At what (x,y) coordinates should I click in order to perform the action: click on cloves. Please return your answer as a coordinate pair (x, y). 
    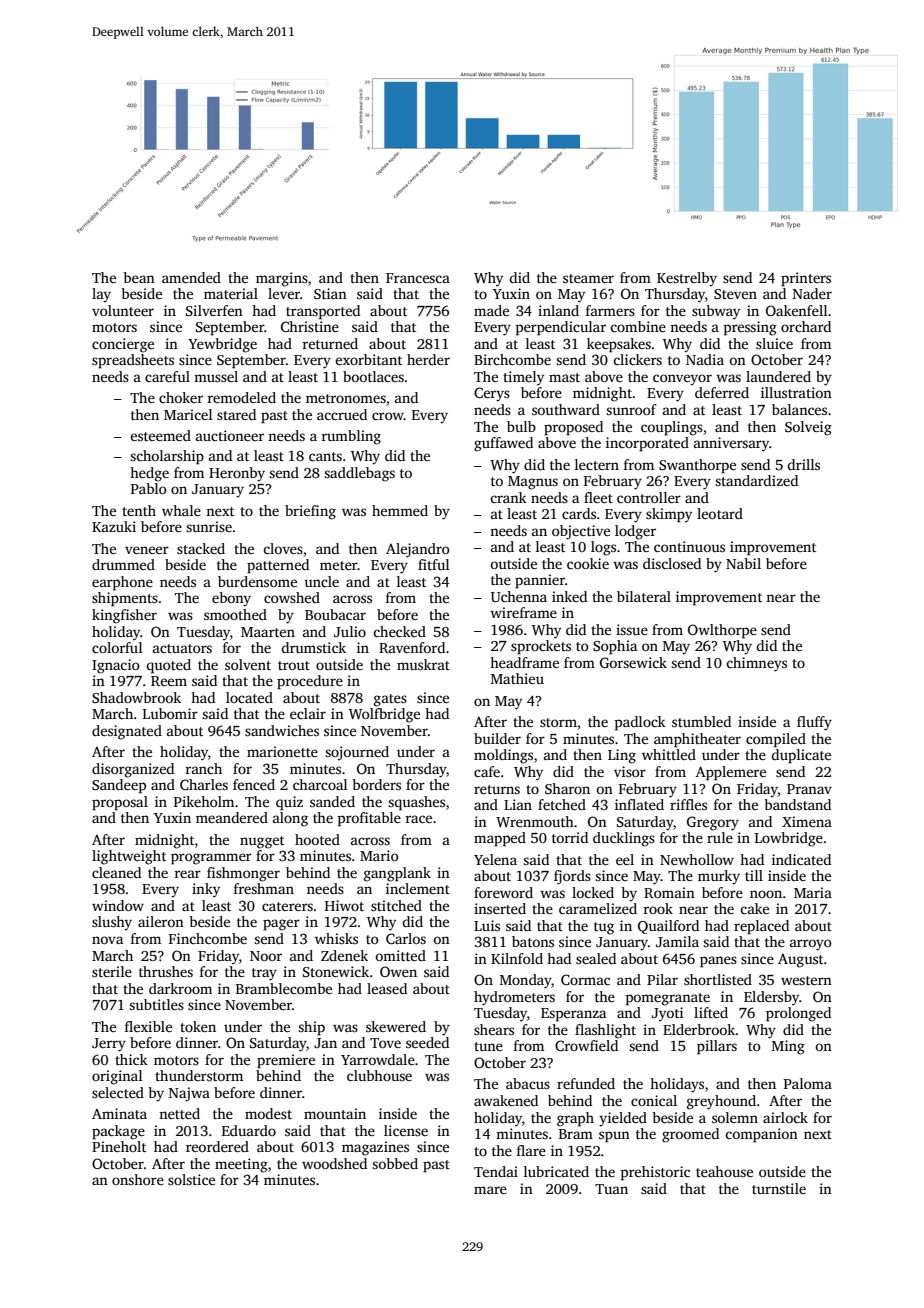
    Looking at the image, I should click on (283, 548).
